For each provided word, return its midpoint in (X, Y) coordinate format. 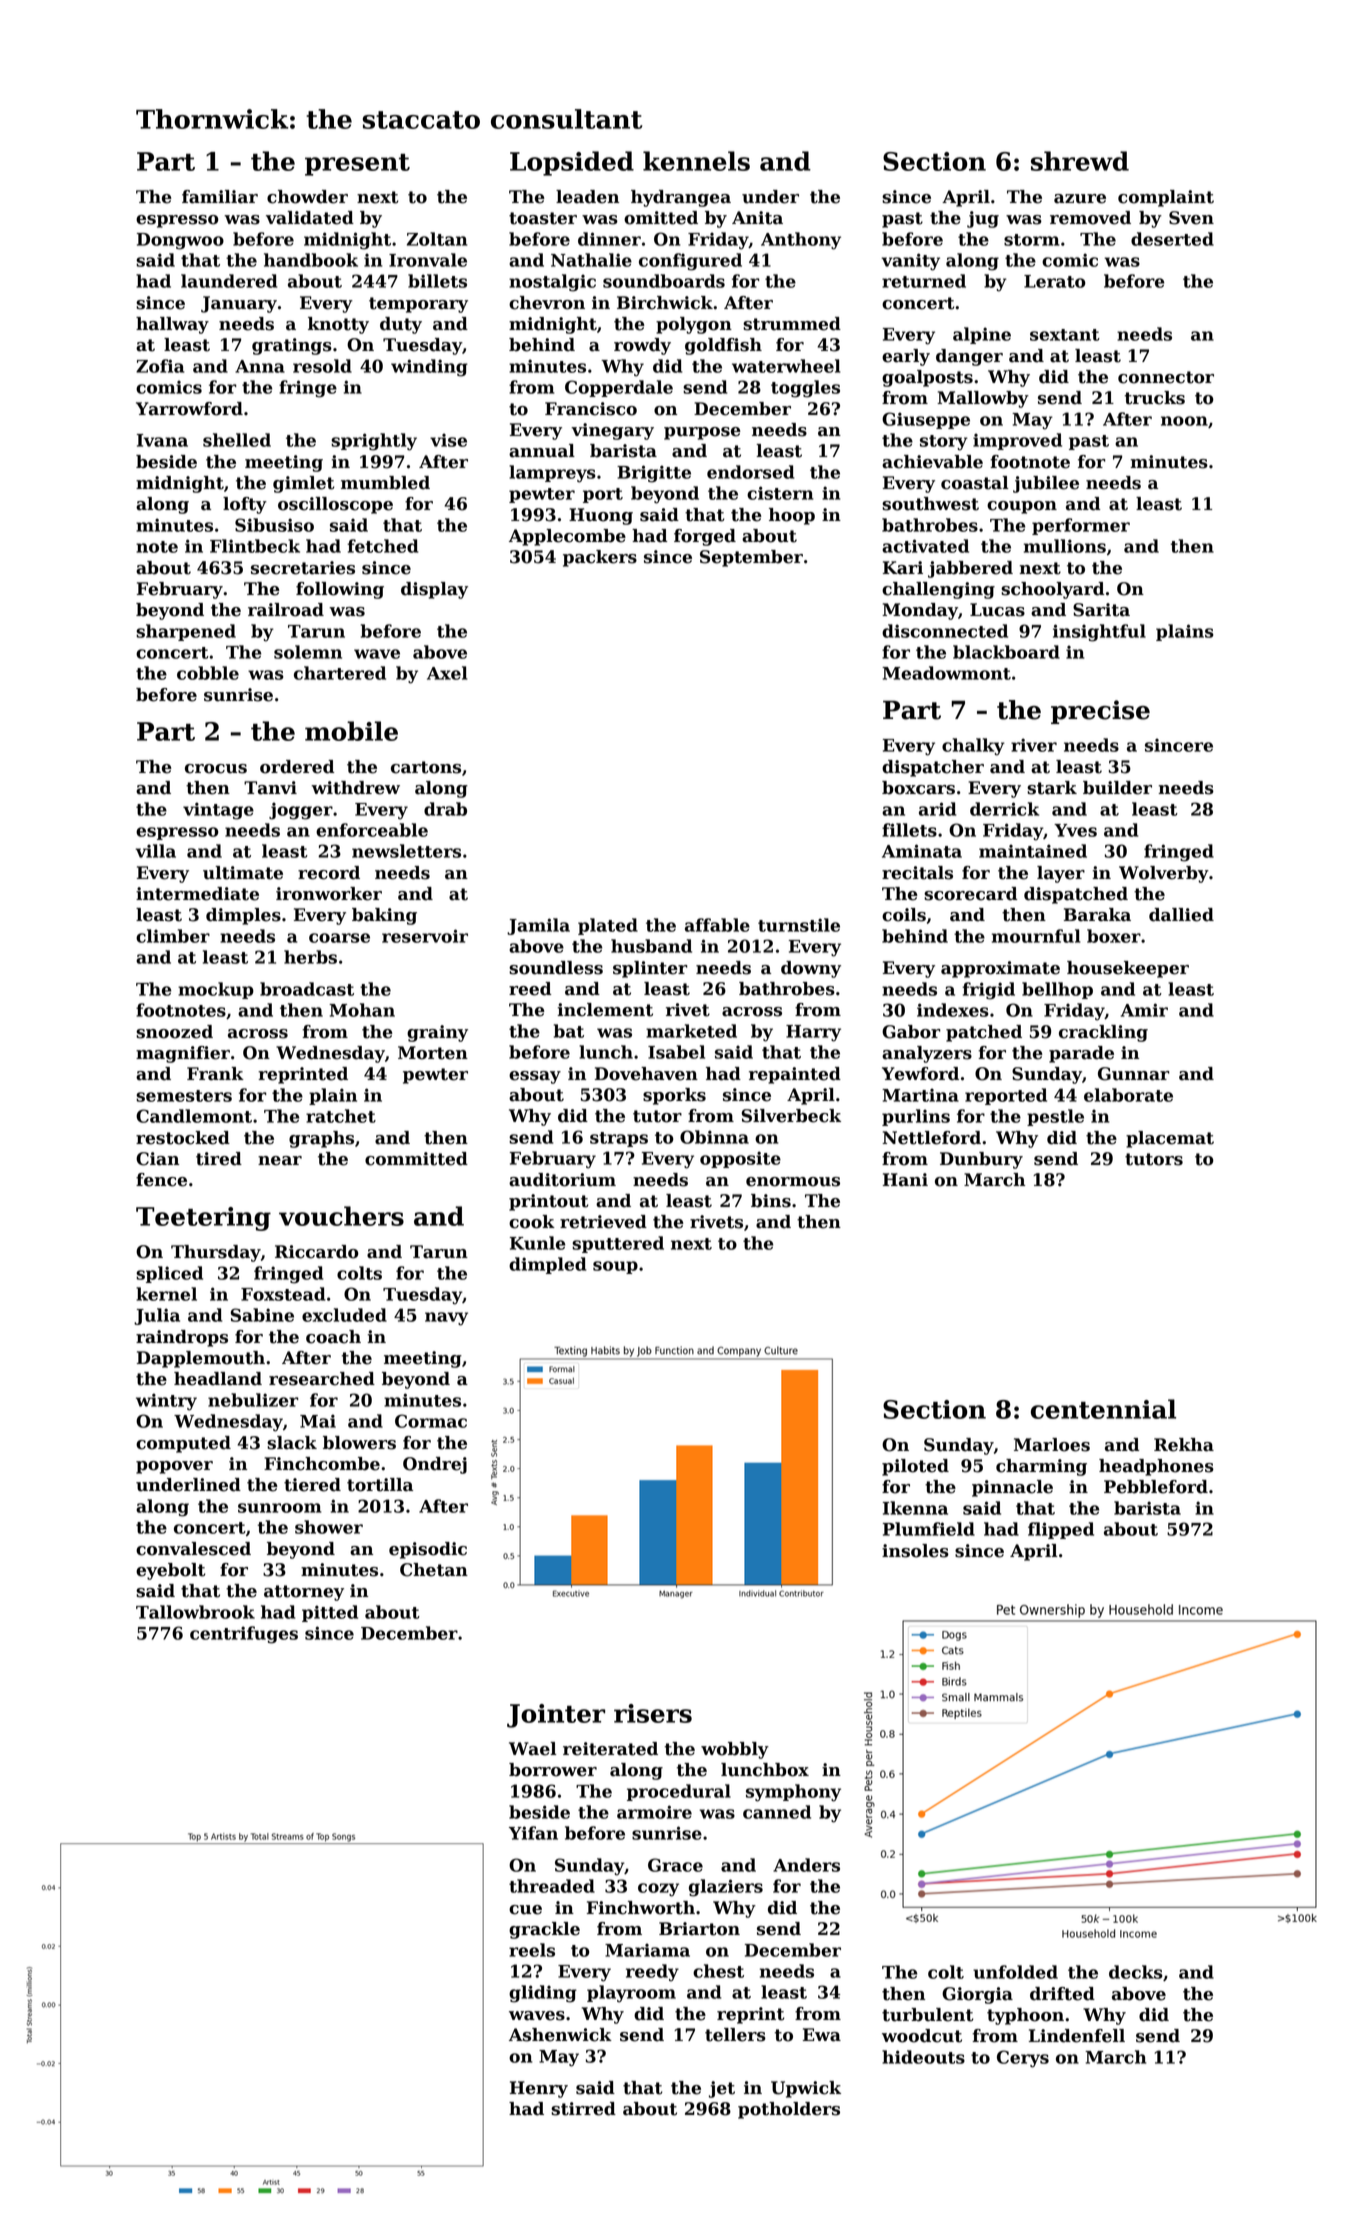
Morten (433, 1053)
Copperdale (619, 388)
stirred (583, 2109)
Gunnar (1134, 1074)
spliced (169, 1274)
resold (322, 366)
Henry (539, 2089)
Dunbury (981, 1160)
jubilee (1046, 484)
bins (771, 1201)
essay (535, 1077)
